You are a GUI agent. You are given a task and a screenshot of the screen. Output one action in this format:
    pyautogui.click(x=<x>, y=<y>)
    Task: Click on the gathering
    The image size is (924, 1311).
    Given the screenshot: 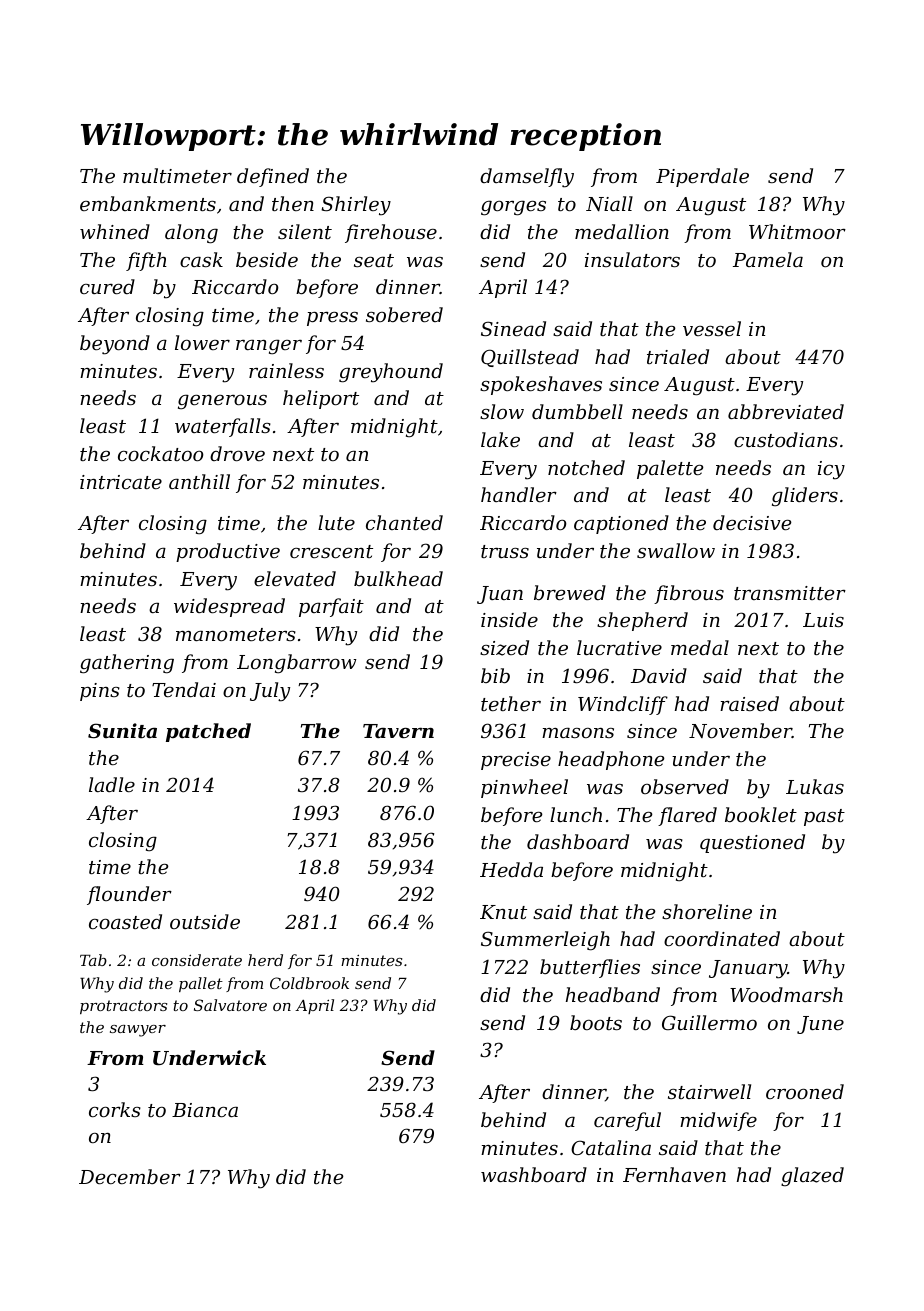 What is the action you would take?
    pyautogui.click(x=127, y=664)
